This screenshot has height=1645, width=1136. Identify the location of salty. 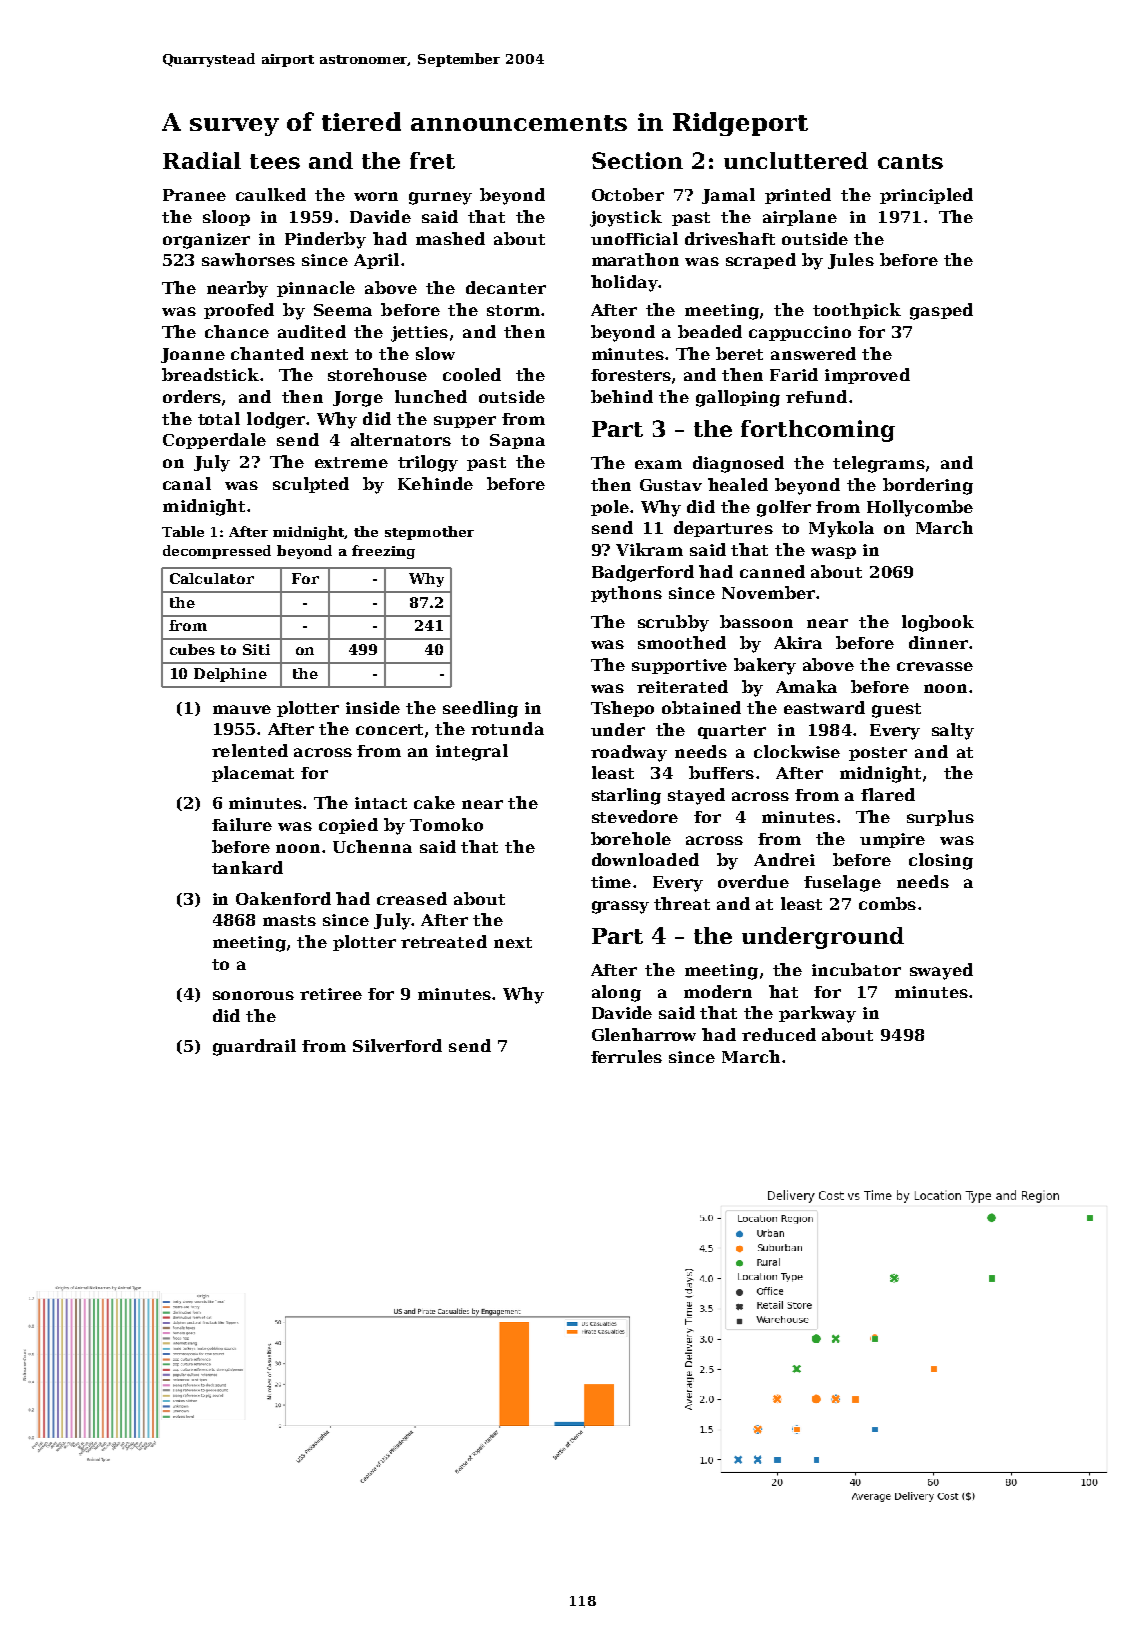
(953, 731).
